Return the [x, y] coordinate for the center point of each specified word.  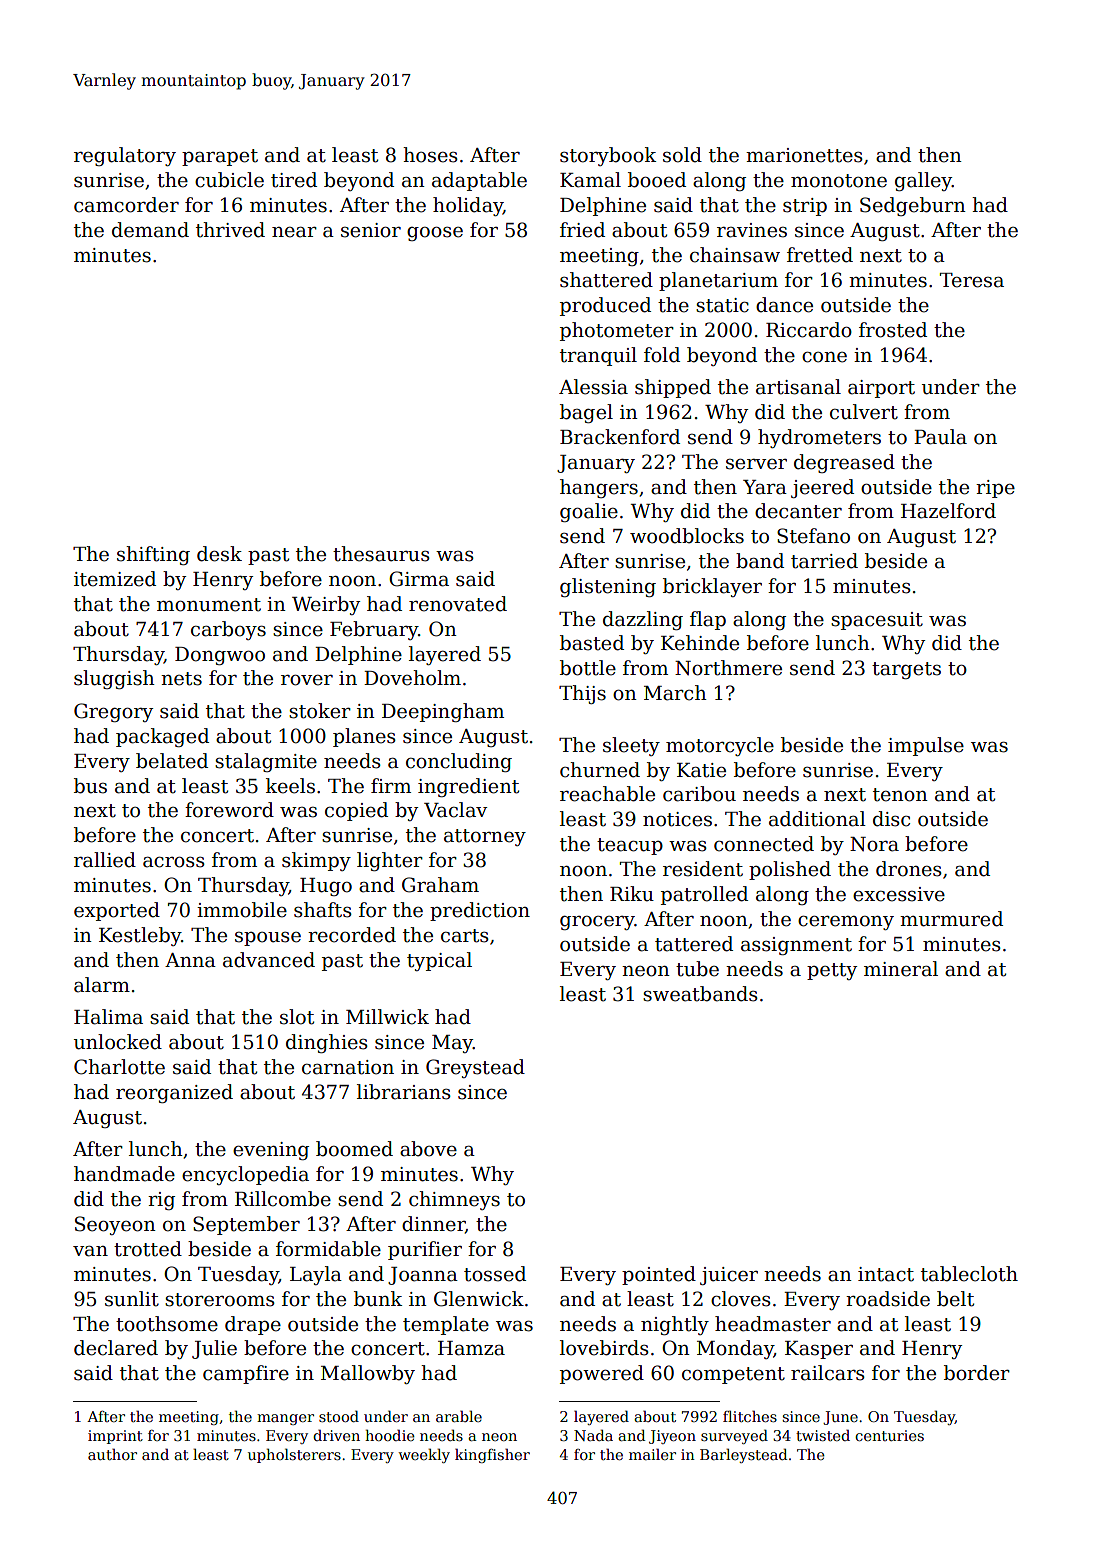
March [675, 693]
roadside [888, 1299]
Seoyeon [115, 1225]
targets [906, 670]
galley [923, 181]
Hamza [471, 1348]
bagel [586, 413]
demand [150, 230]
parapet [220, 157]
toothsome [167, 1324]
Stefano [813, 536]
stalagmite [266, 762]
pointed [659, 1275]
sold [682, 155]
